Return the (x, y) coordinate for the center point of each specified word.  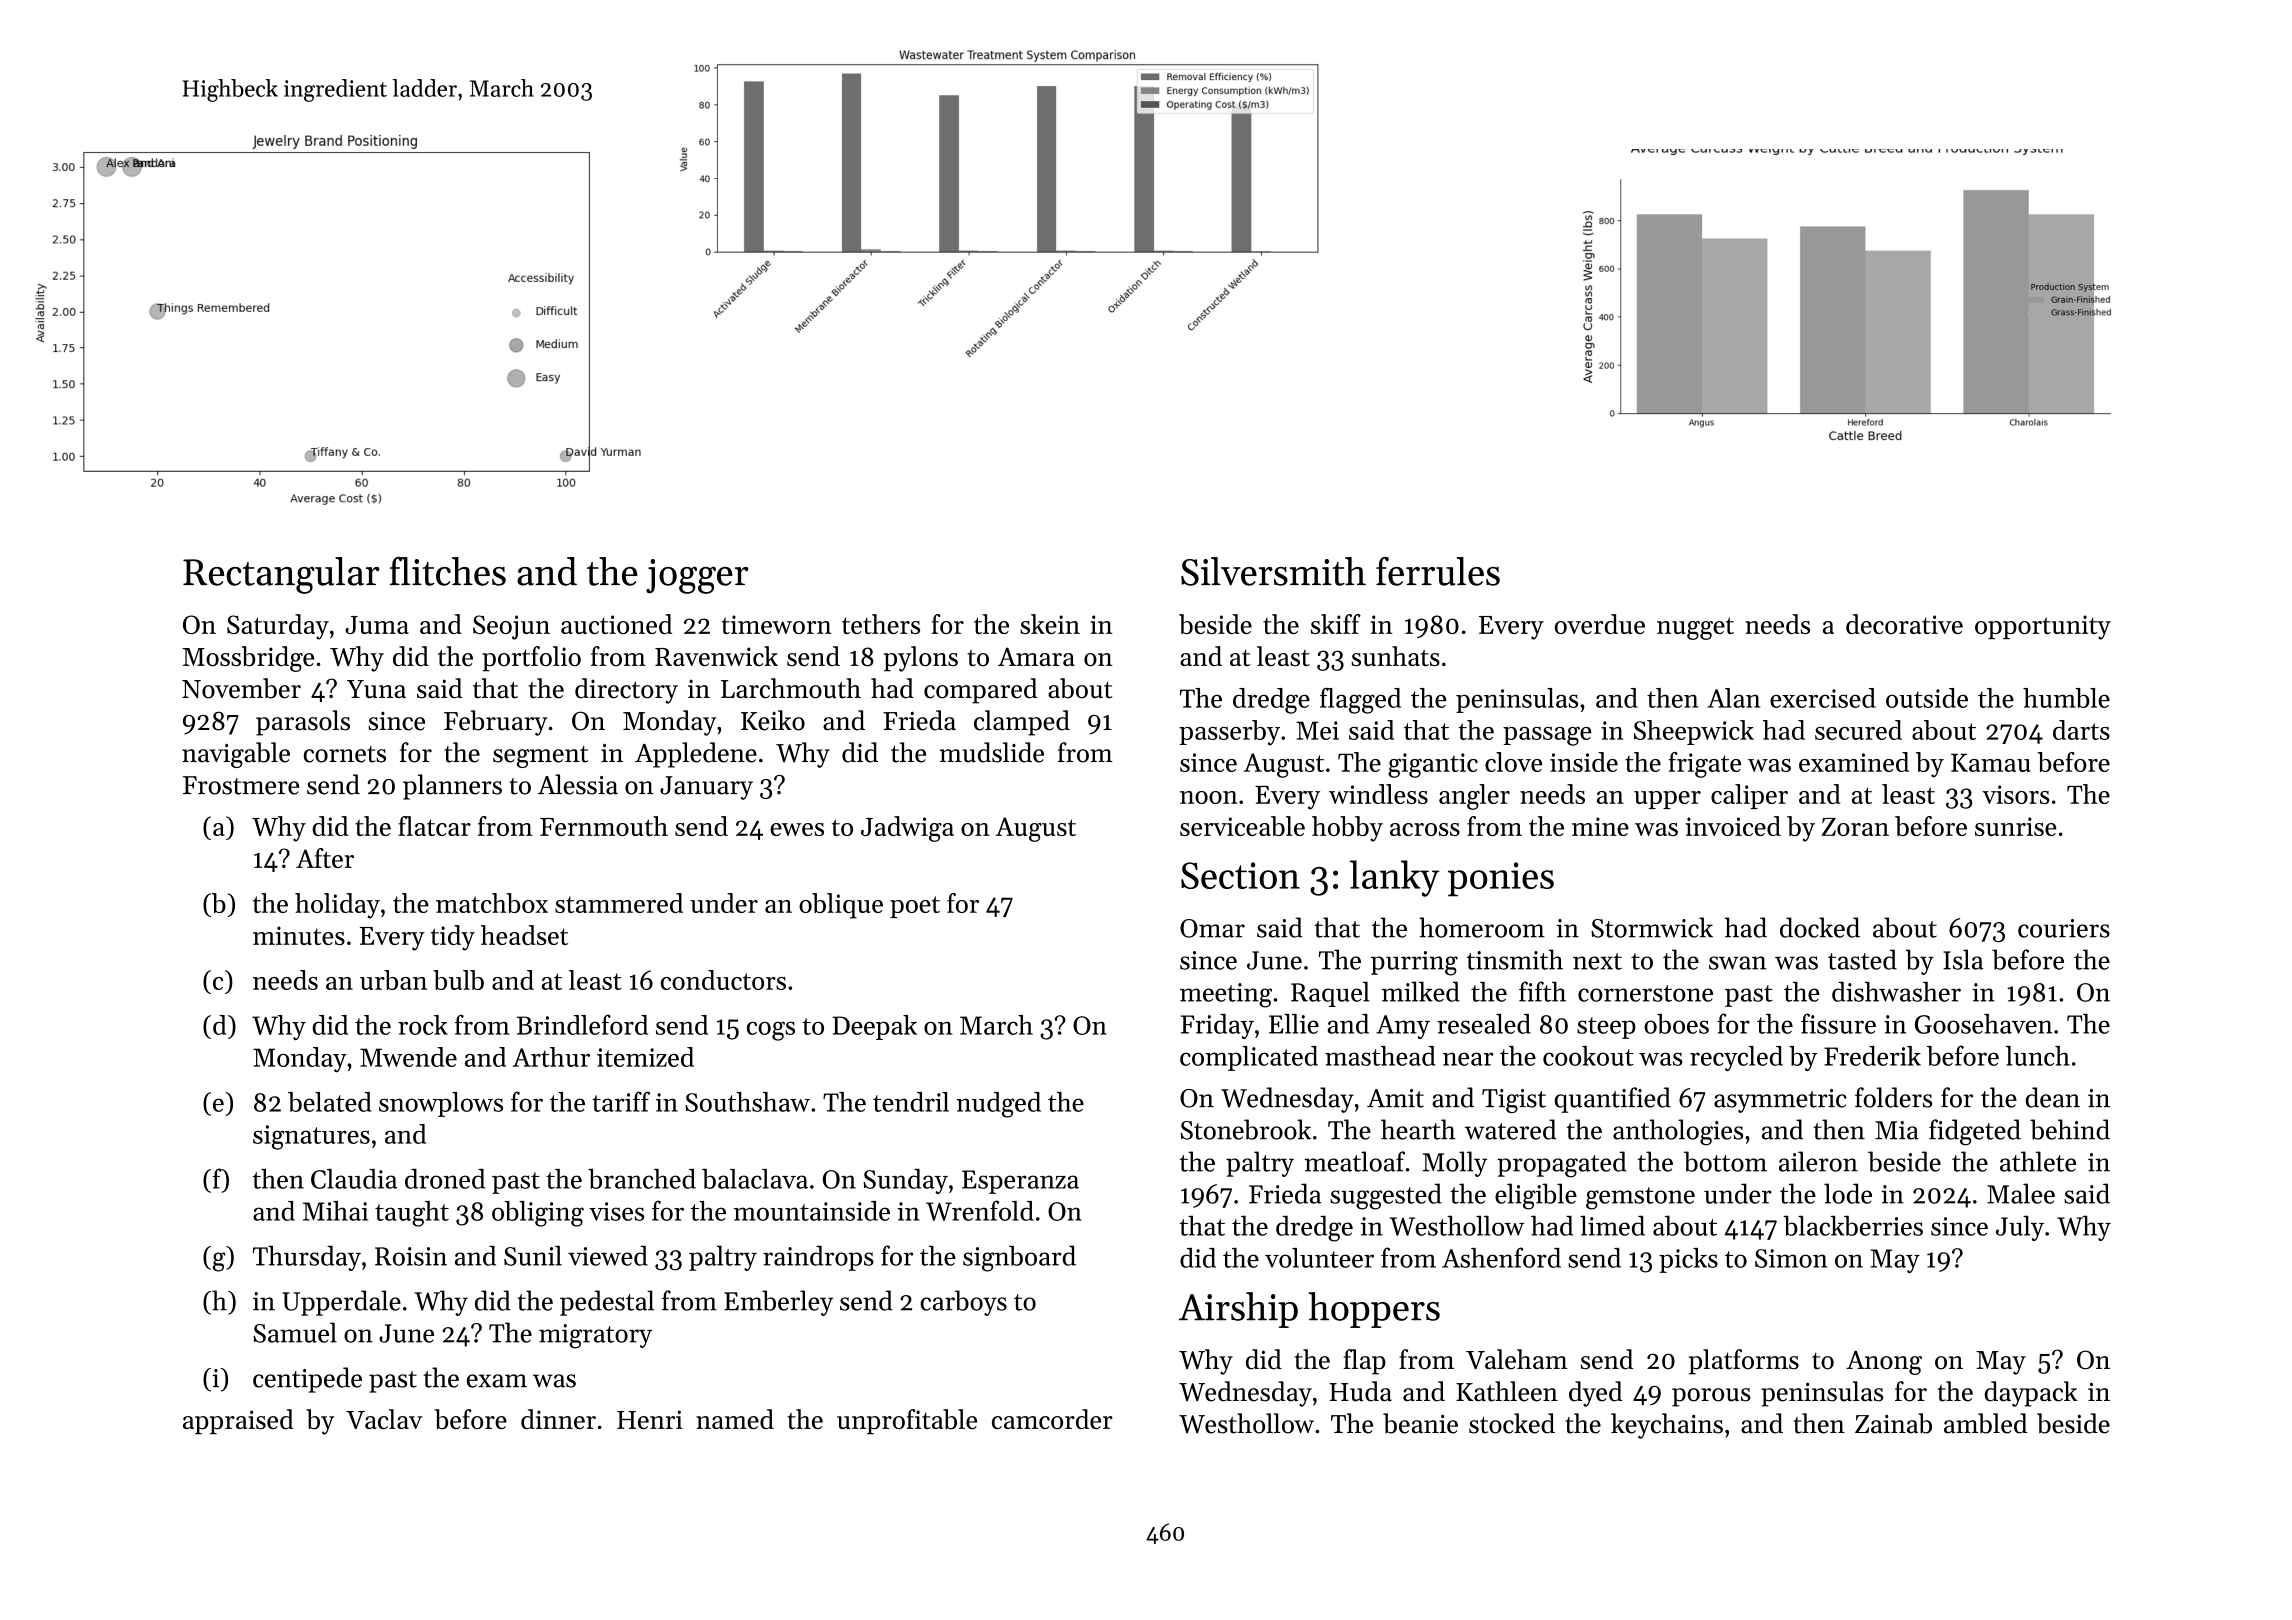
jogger (697, 576)
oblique (841, 906)
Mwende (408, 1057)
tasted (1862, 959)
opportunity (2043, 627)
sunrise (2016, 826)
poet (915, 907)
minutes (299, 935)
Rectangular (281, 575)
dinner (558, 1419)
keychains (1667, 1426)
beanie (1420, 1423)
